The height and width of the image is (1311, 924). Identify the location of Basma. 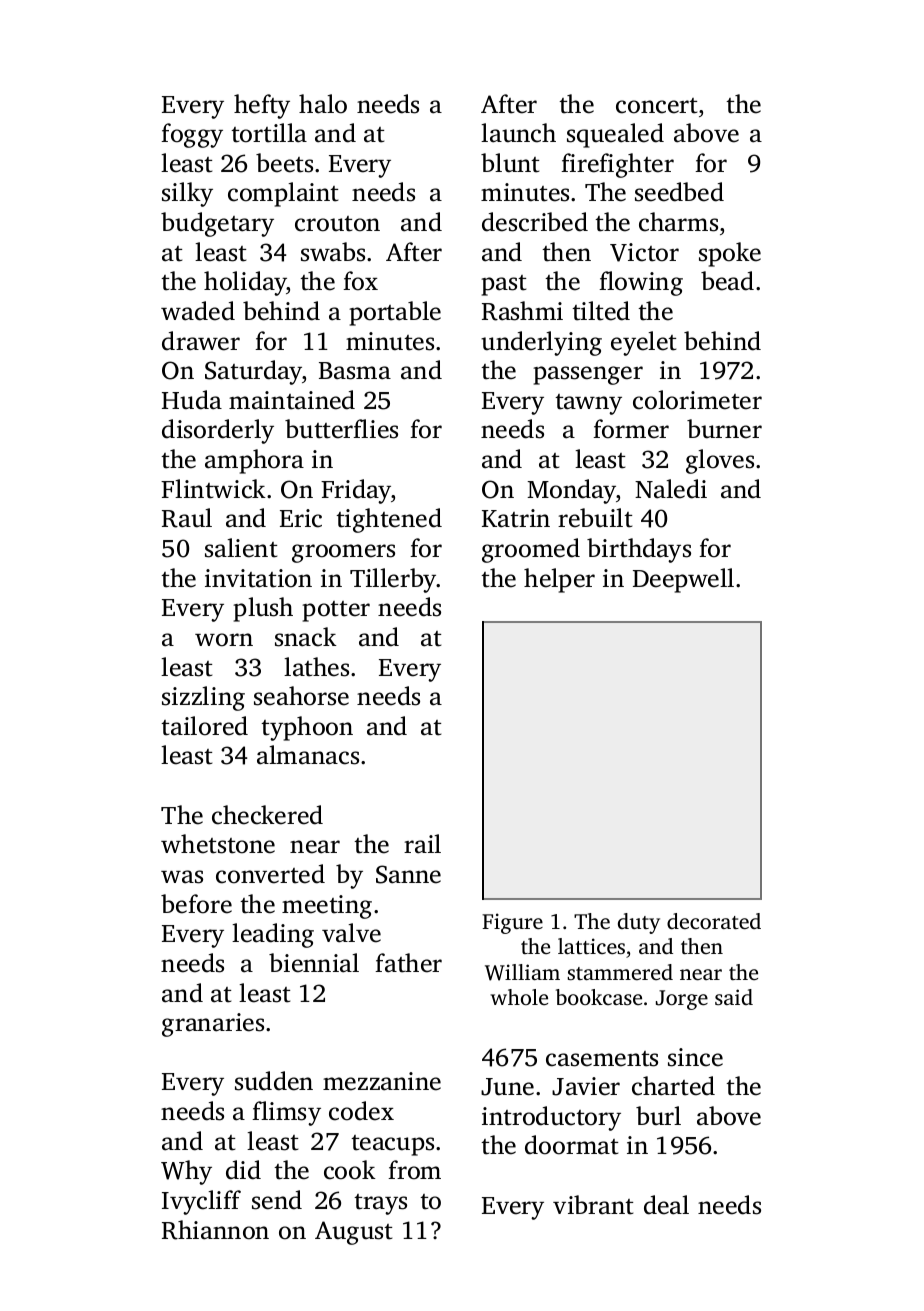
(355, 371).
